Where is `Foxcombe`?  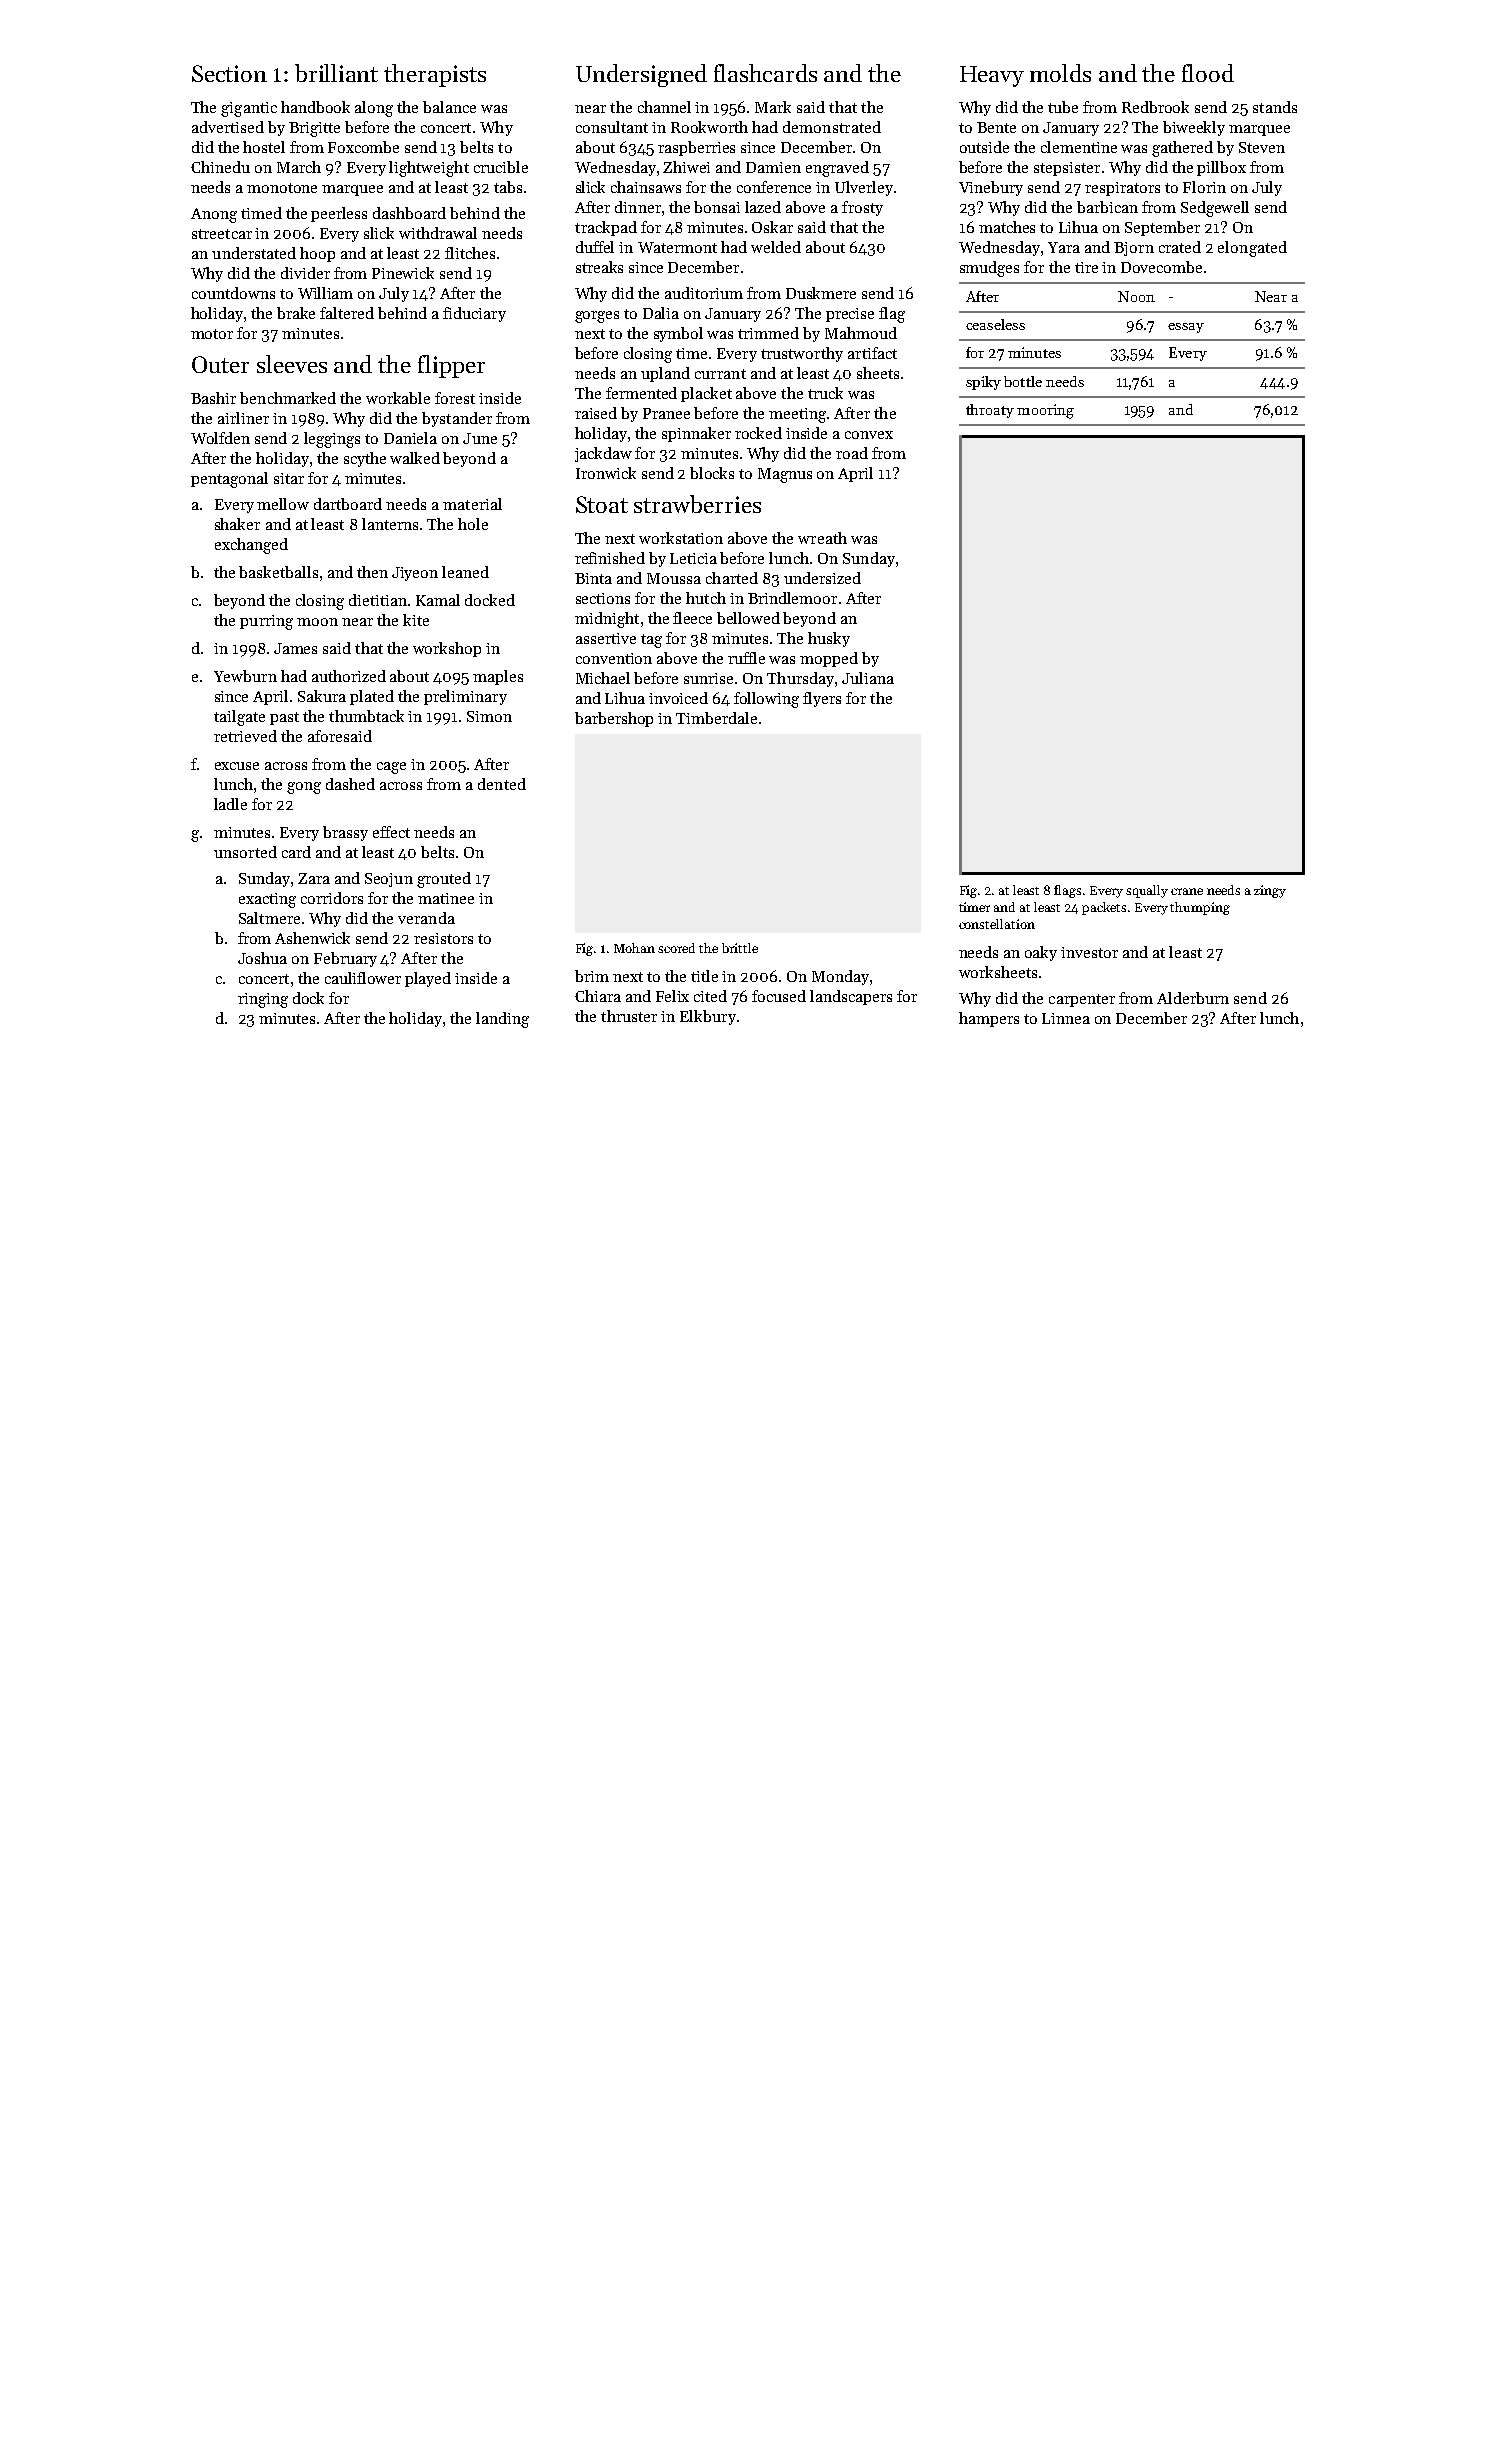
Foxcombe is located at coordinates (363, 147).
